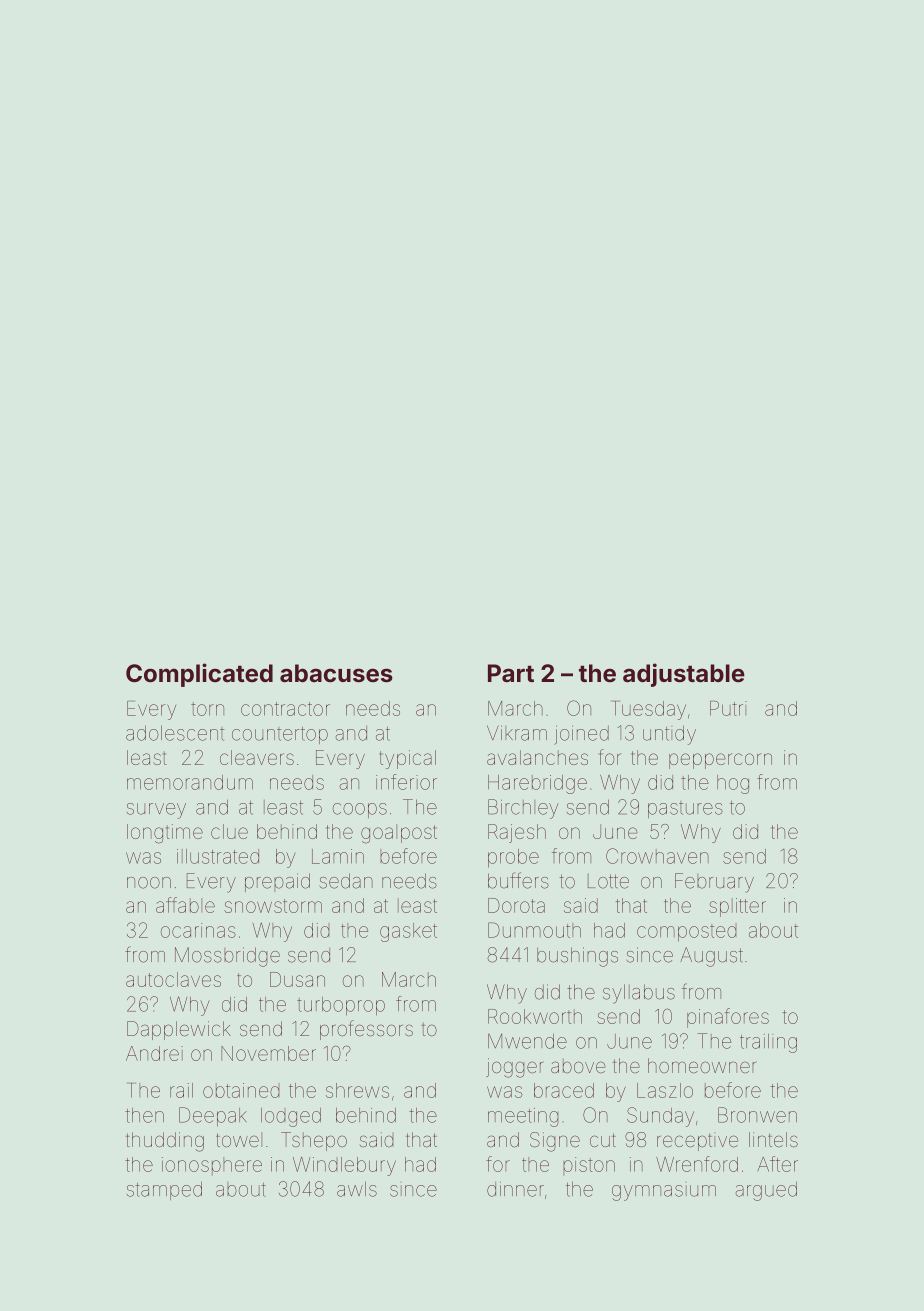  Describe the element at coordinates (199, 675) in the page. I see `Complicated` at that location.
